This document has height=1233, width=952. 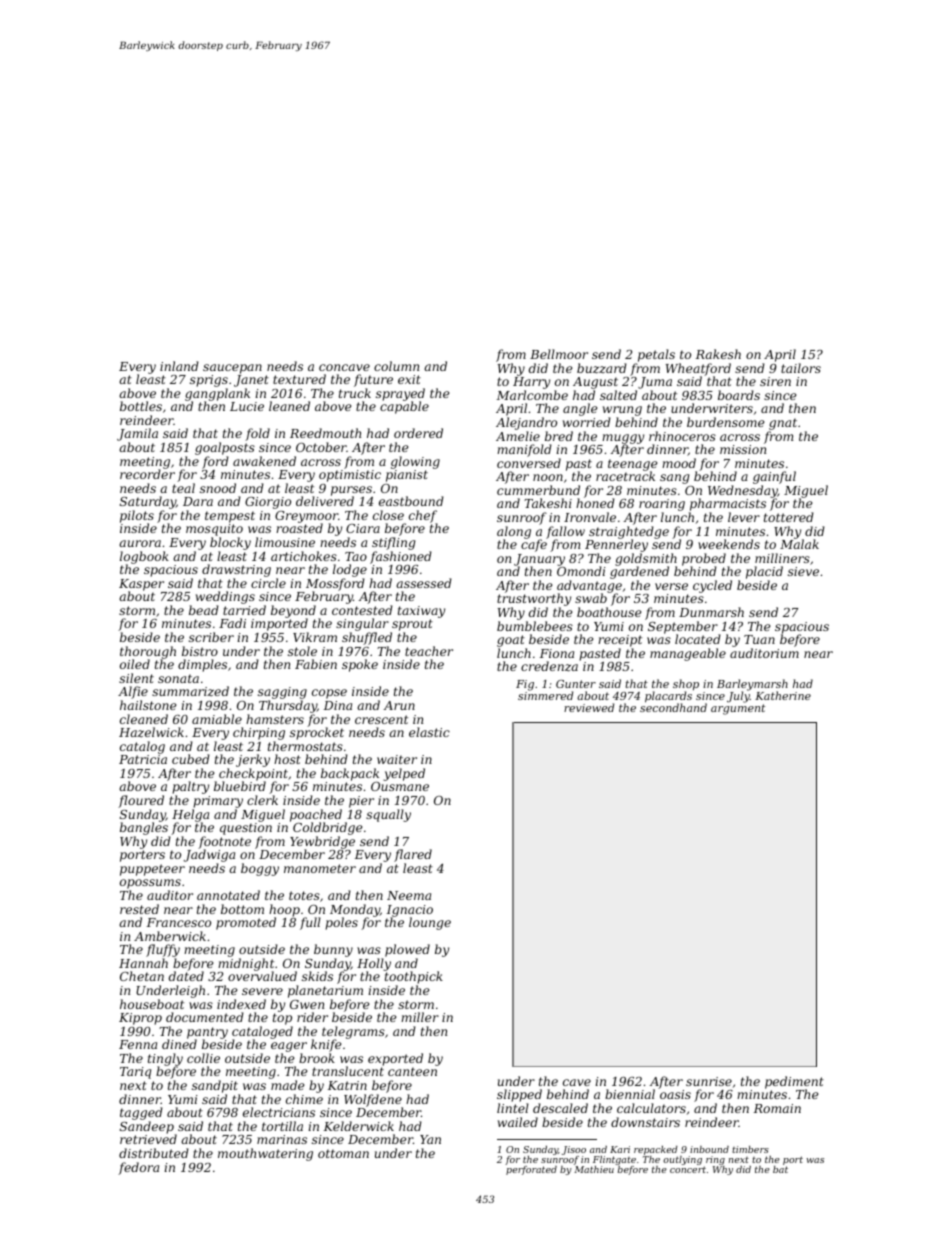 What do you see at coordinates (396, 366) in the document?
I see `column` at bounding box center [396, 366].
